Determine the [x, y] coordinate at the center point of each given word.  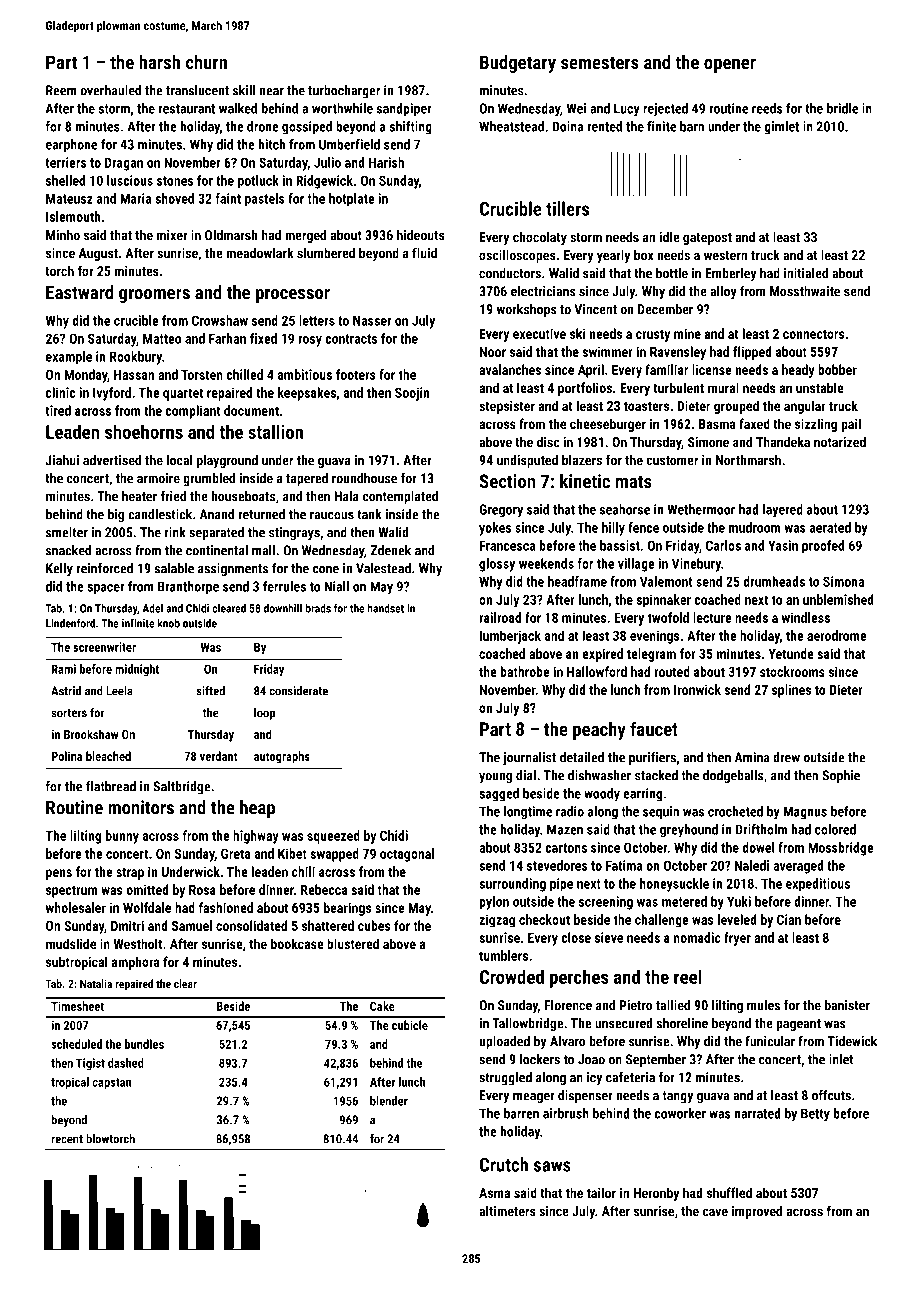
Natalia [96, 983]
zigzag [497, 921]
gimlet [781, 128]
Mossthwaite [805, 291]
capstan [111, 1083]
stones [175, 181]
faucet [654, 728]
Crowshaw [220, 320]
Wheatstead [511, 126]
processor [293, 296]
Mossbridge [841, 849]
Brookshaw [91, 734]
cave [715, 1212]
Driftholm [761, 829]
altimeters [507, 1210]
